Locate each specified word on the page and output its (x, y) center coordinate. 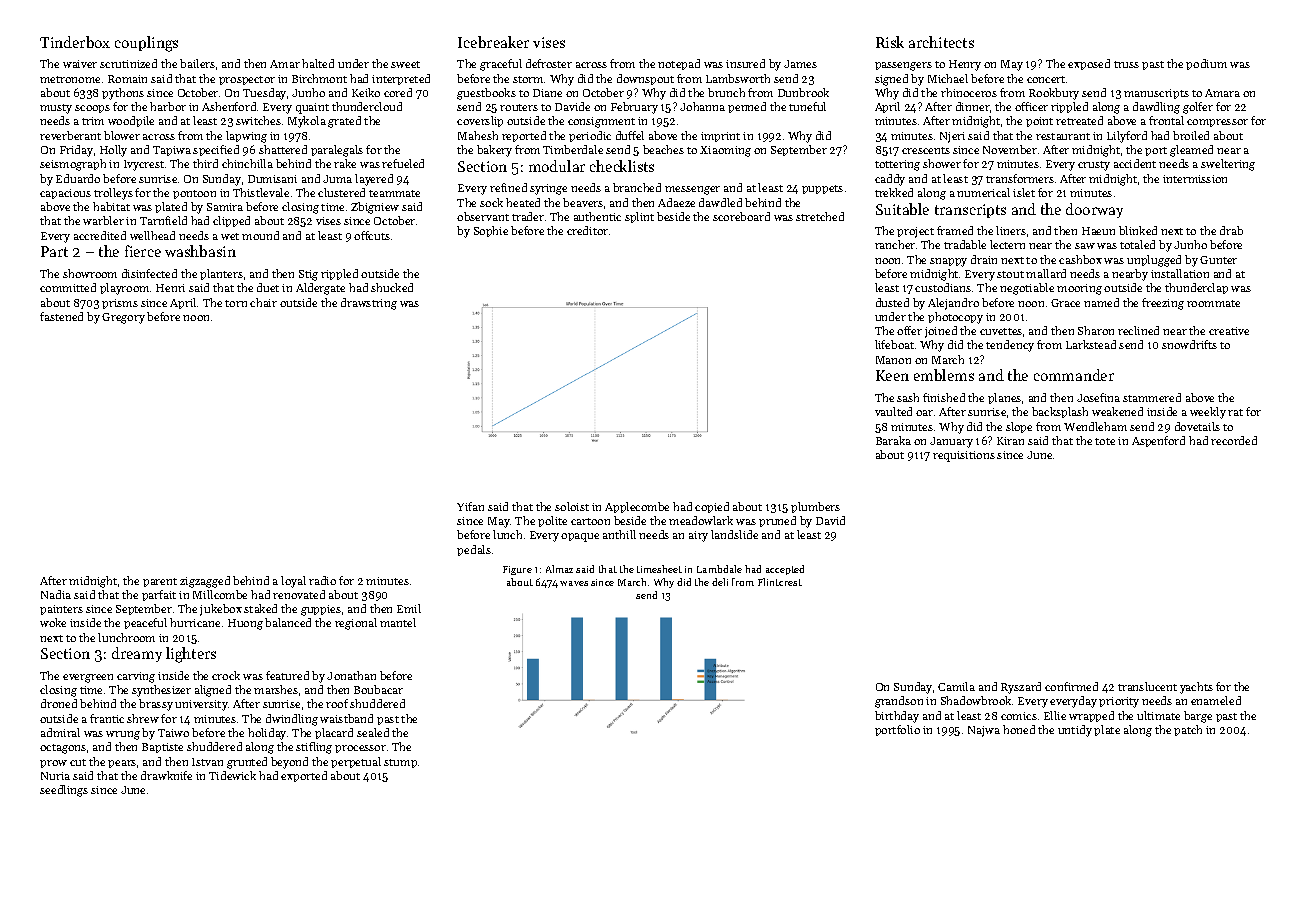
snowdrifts (1189, 344)
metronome (70, 79)
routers (519, 107)
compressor (1217, 123)
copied (712, 507)
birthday (897, 717)
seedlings (64, 791)
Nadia (56, 594)
